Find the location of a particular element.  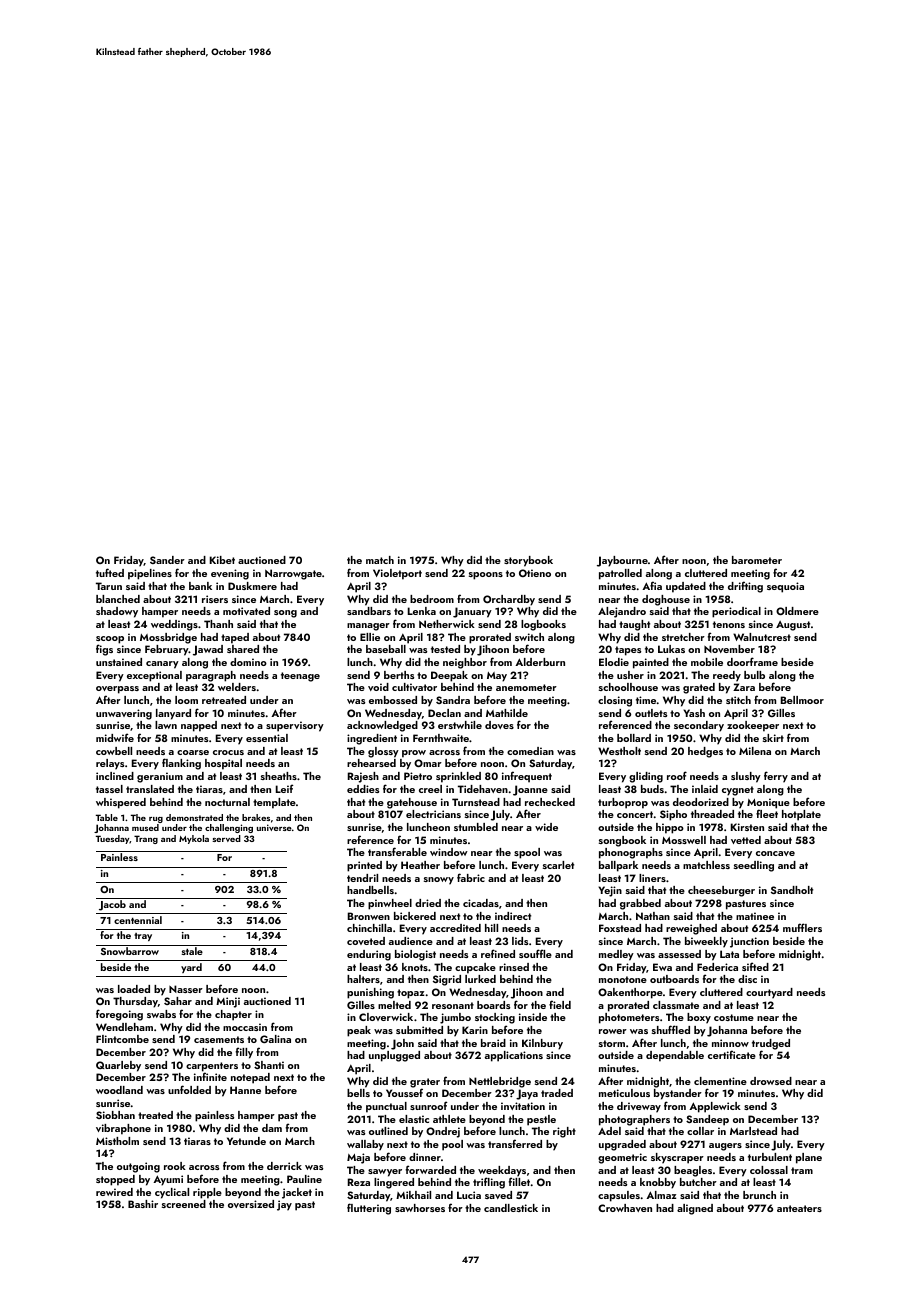

Oldmere is located at coordinates (797, 611).
